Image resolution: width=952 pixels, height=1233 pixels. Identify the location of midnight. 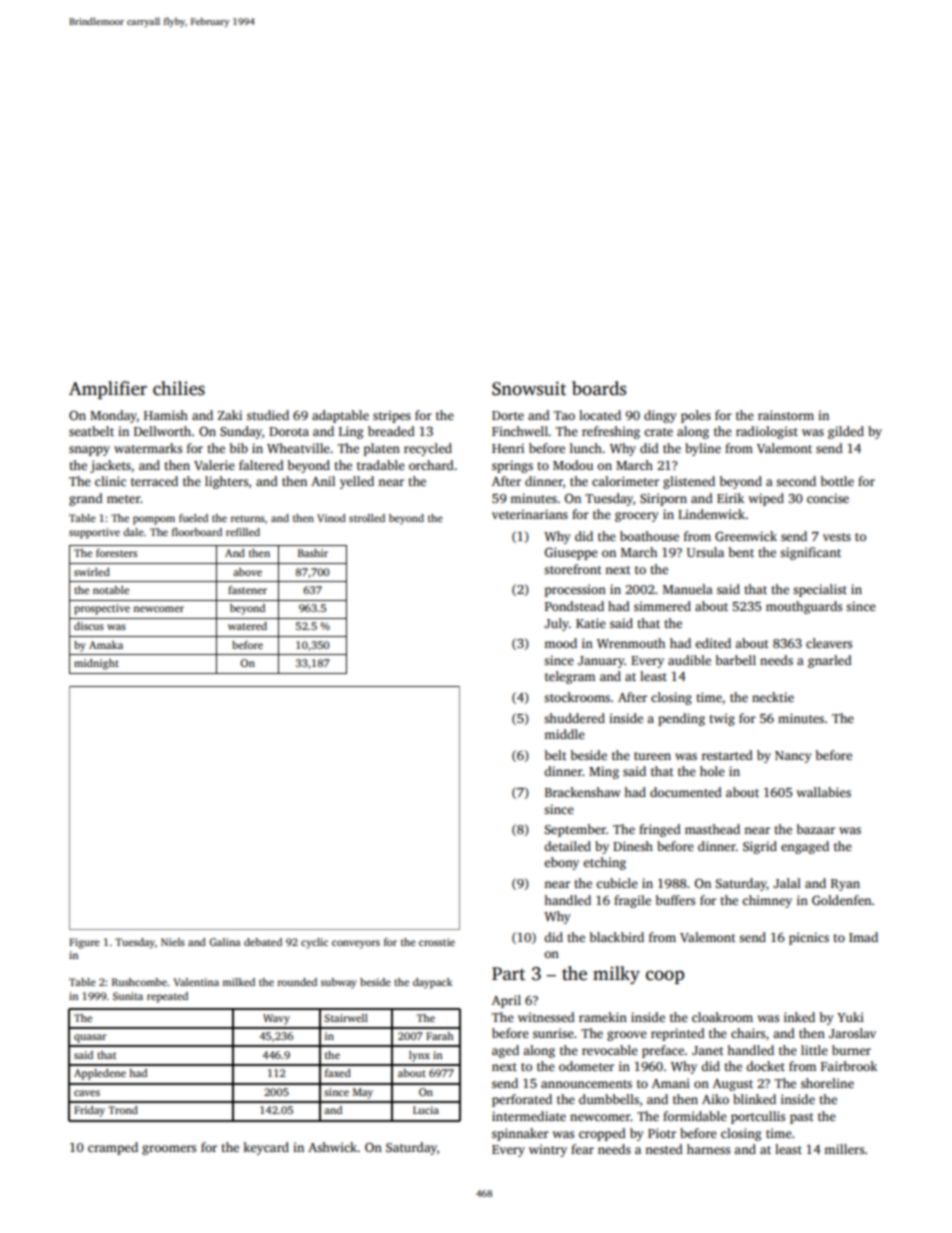
(96, 664).
